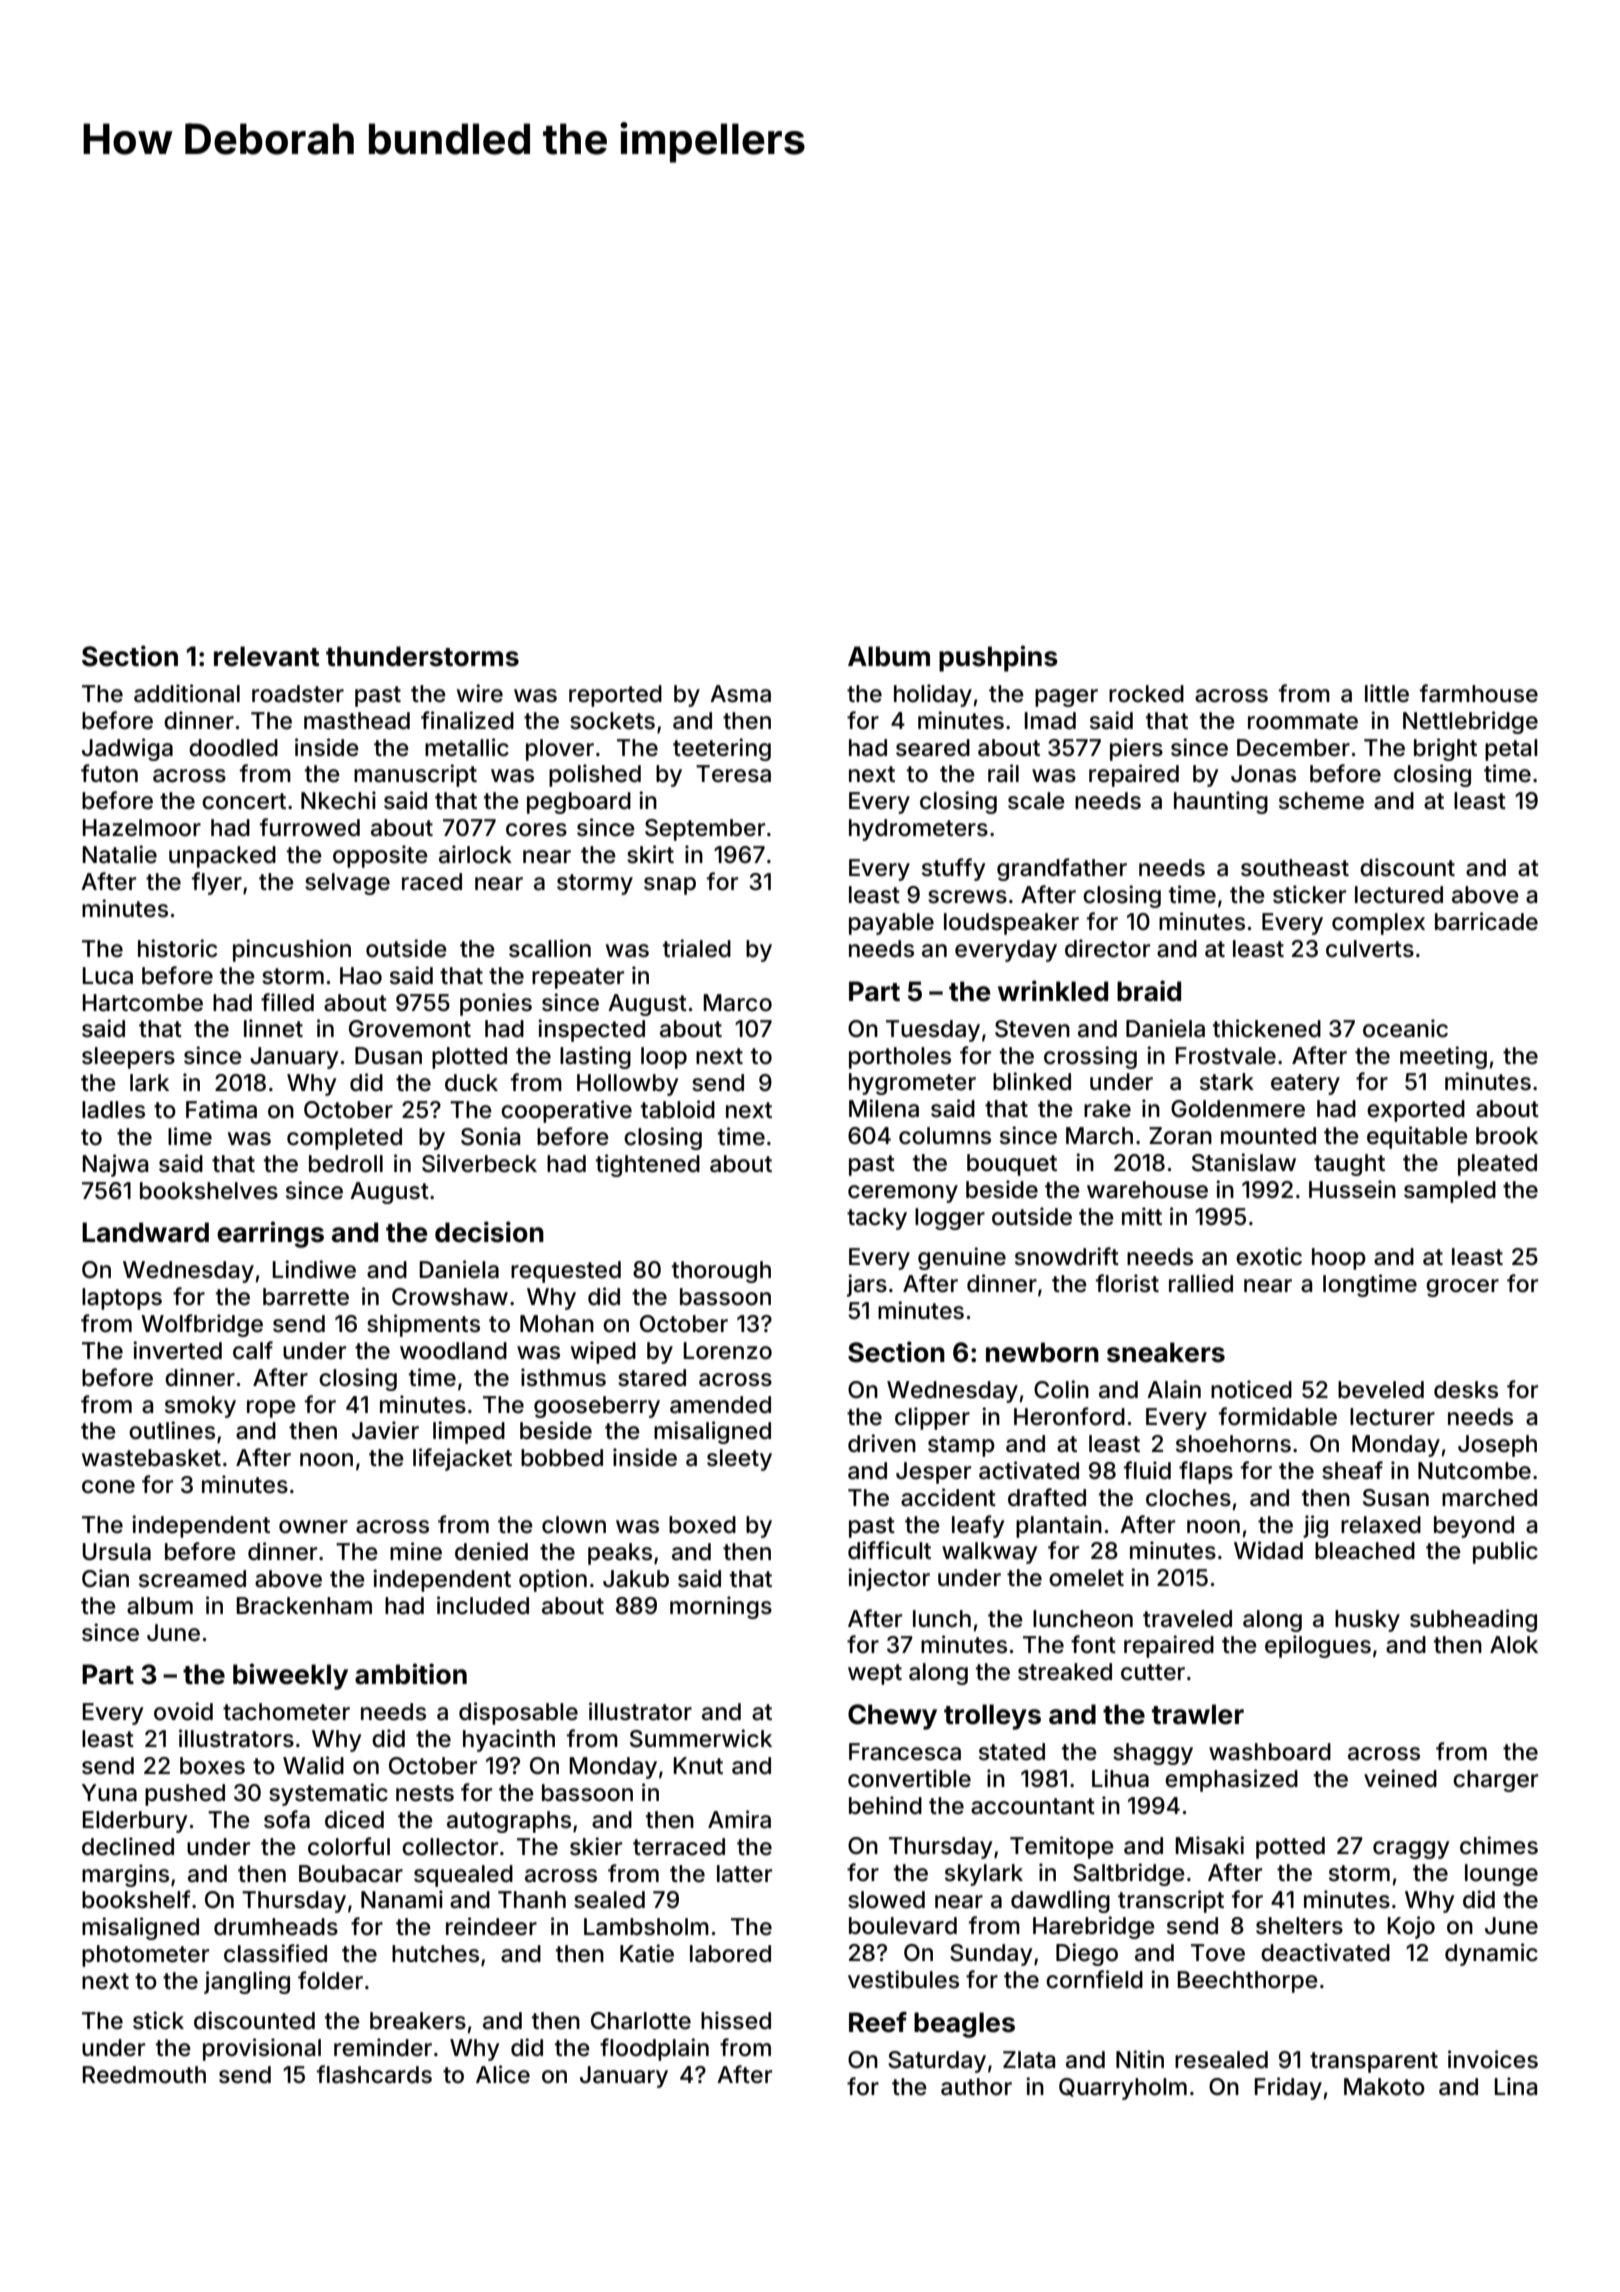 The width and height of the screenshot is (1620, 2292). Describe the element at coordinates (1396, 1498) in the screenshot. I see `Susan` at that location.
